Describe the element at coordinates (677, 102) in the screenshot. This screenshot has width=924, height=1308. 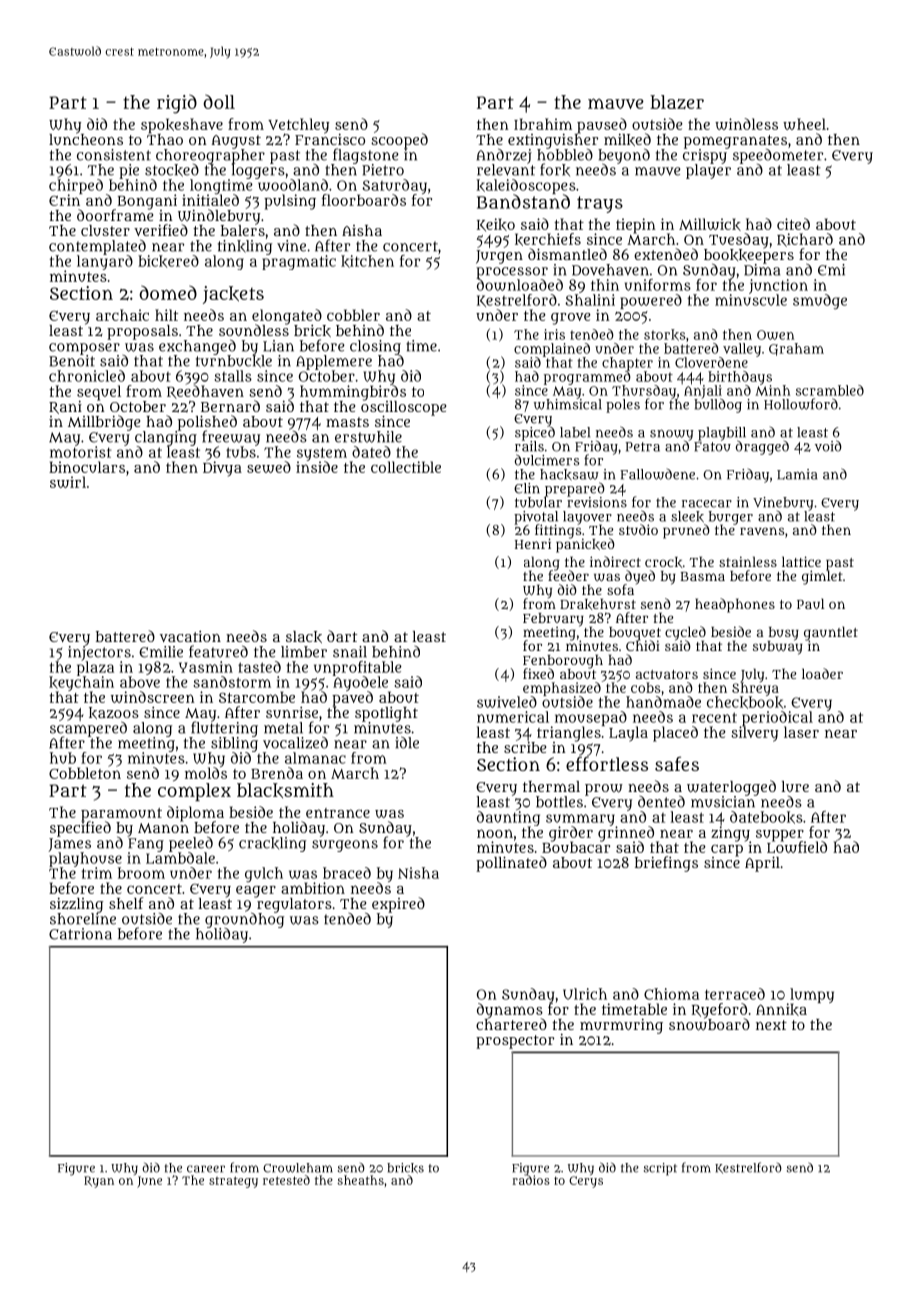
I see `blazer` at that location.
